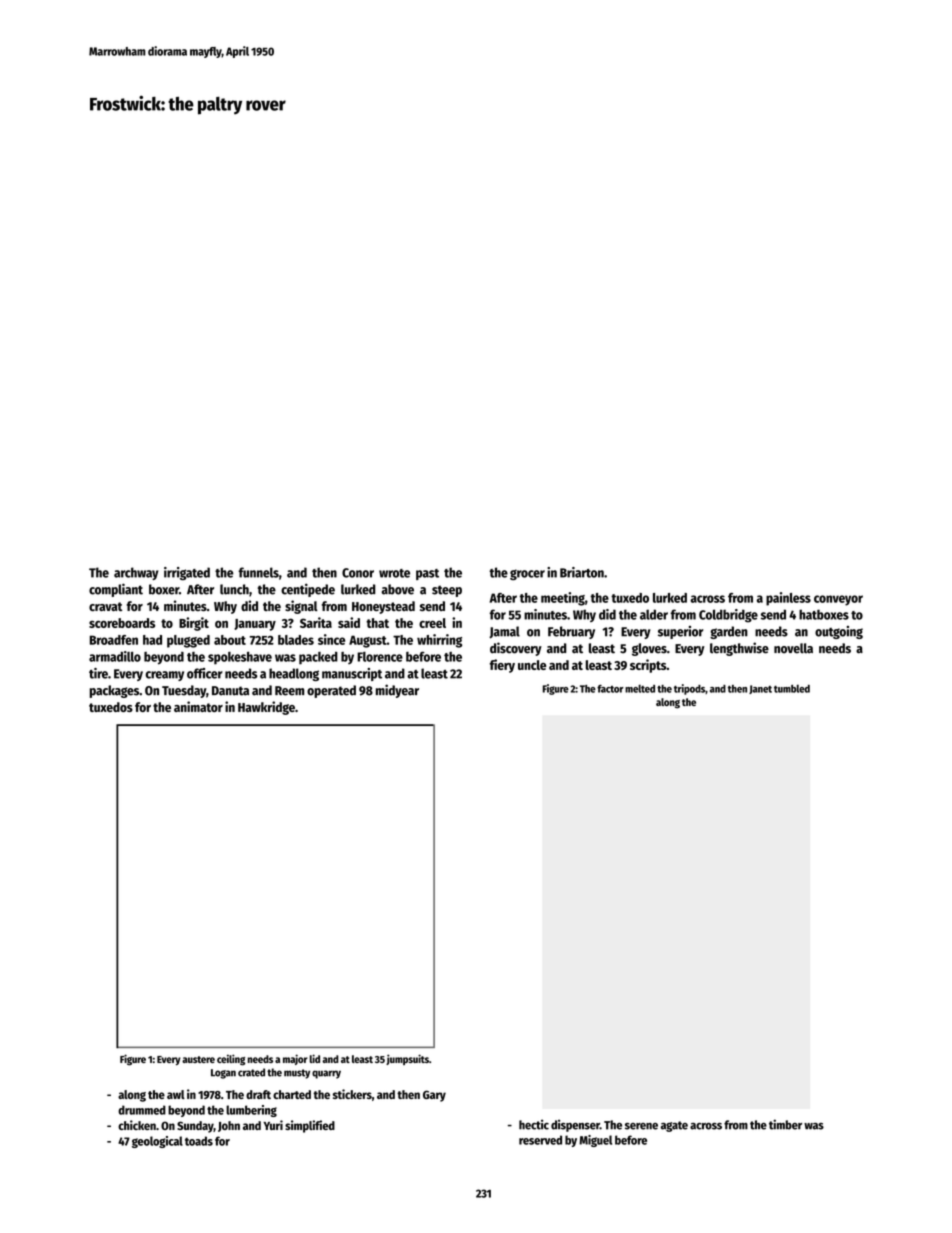 Image resolution: width=952 pixels, height=1233 pixels. What do you see at coordinates (407, 1059) in the document?
I see `jumpsuits` at bounding box center [407, 1059].
